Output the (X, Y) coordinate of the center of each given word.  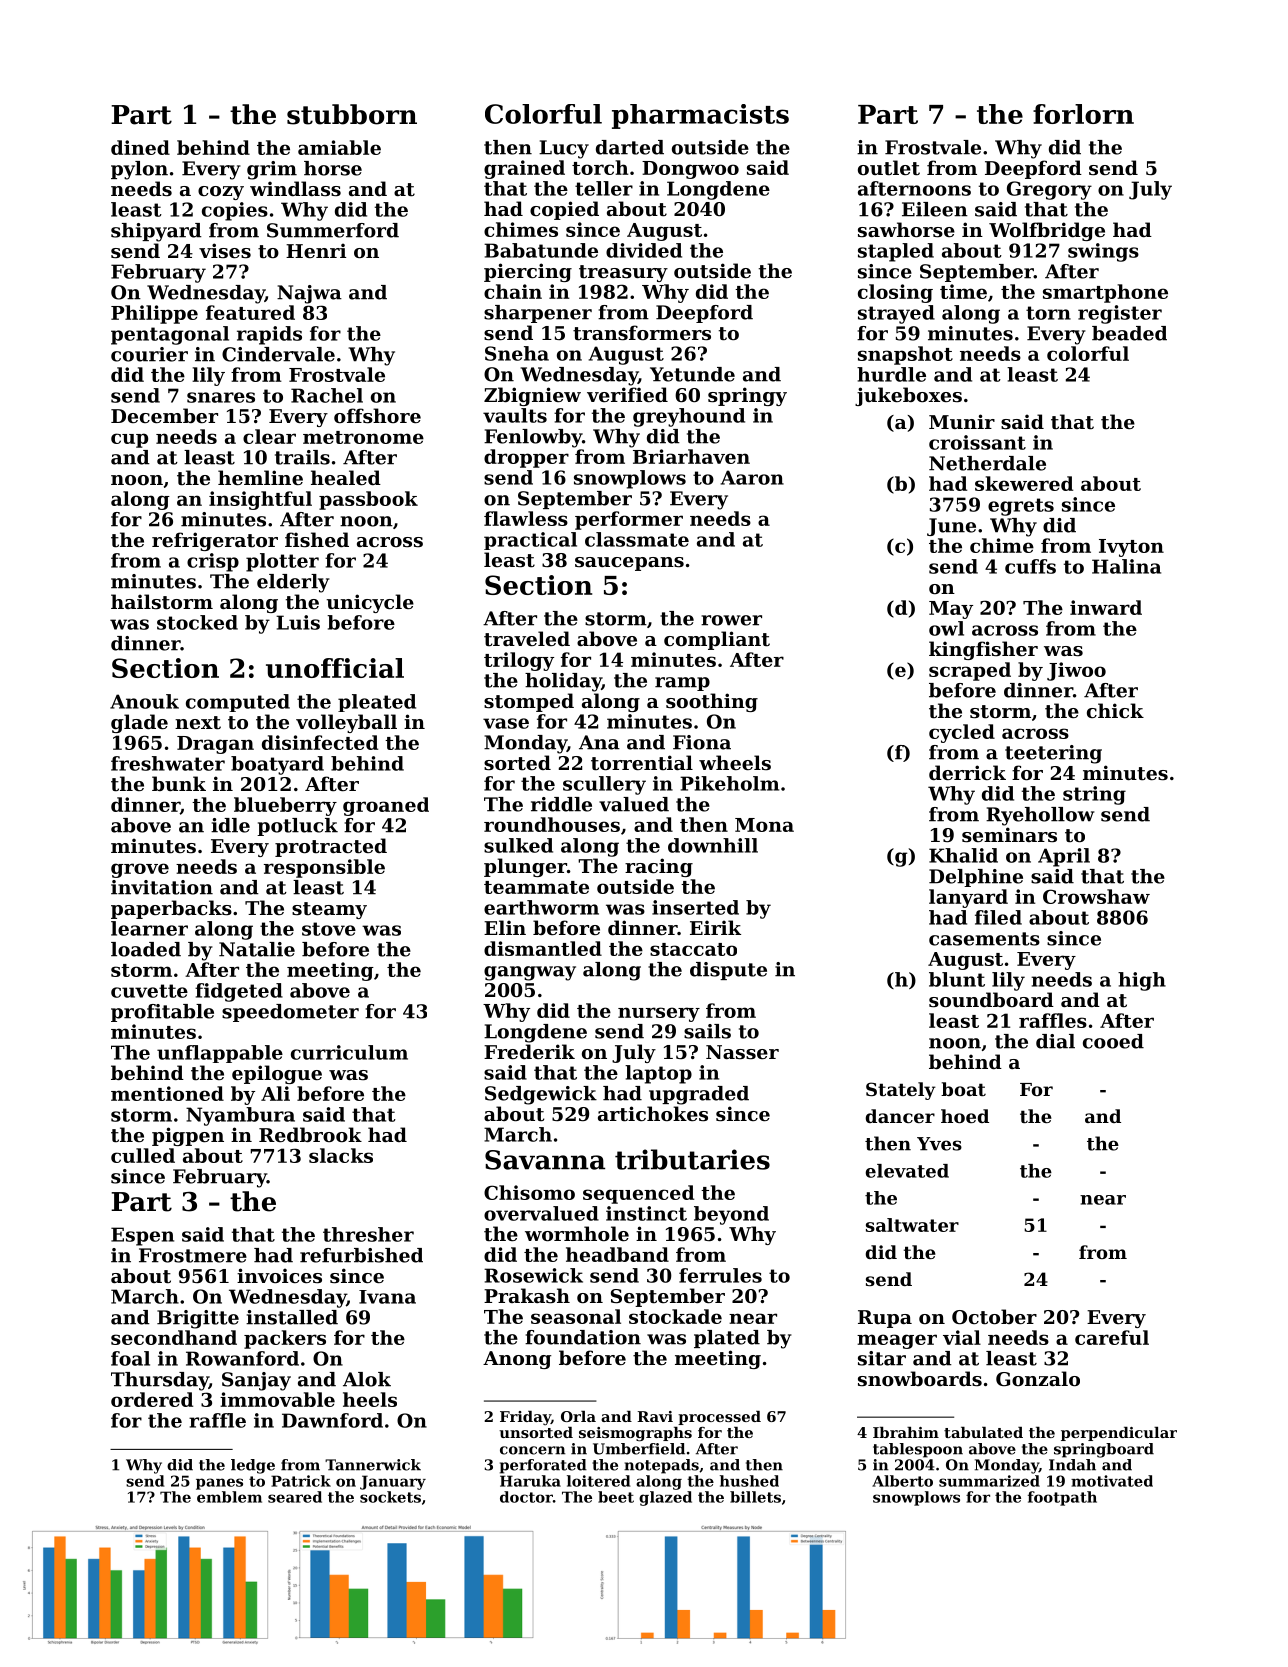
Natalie (257, 949)
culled (143, 1155)
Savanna (545, 1160)
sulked (518, 845)
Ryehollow (1040, 816)
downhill (713, 845)
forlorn (1083, 114)
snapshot (905, 355)
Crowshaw (1096, 896)
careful (1112, 1337)
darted (630, 147)
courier (149, 354)
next (198, 723)
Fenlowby (533, 438)
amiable (339, 147)
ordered (152, 1399)
